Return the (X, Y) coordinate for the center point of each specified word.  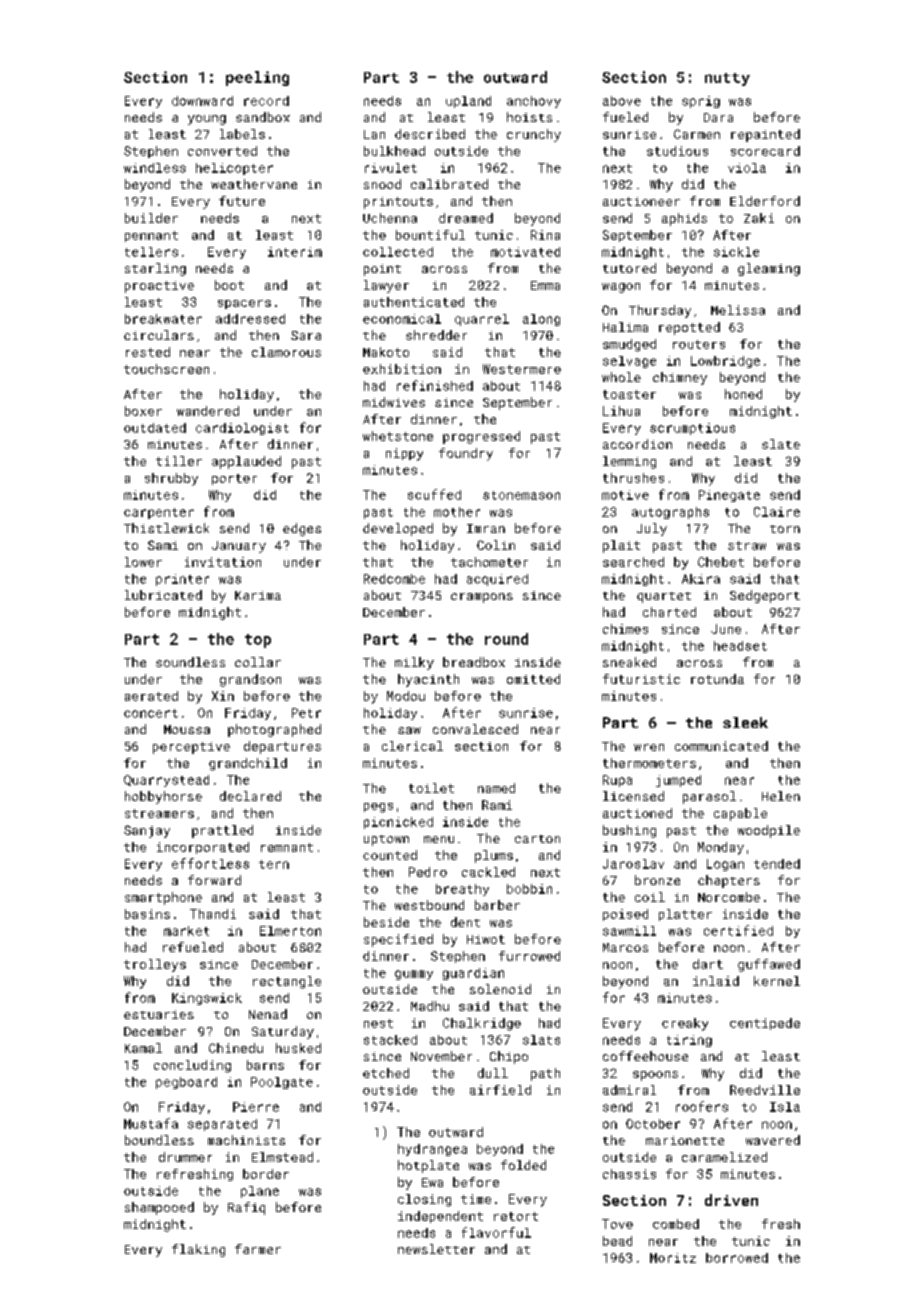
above (622, 101)
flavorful (496, 1232)
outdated (155, 428)
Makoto (386, 352)
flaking (198, 1250)
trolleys (155, 965)
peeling (257, 78)
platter (685, 915)
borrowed (737, 1258)
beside (386, 922)
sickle (736, 252)
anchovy (534, 102)
